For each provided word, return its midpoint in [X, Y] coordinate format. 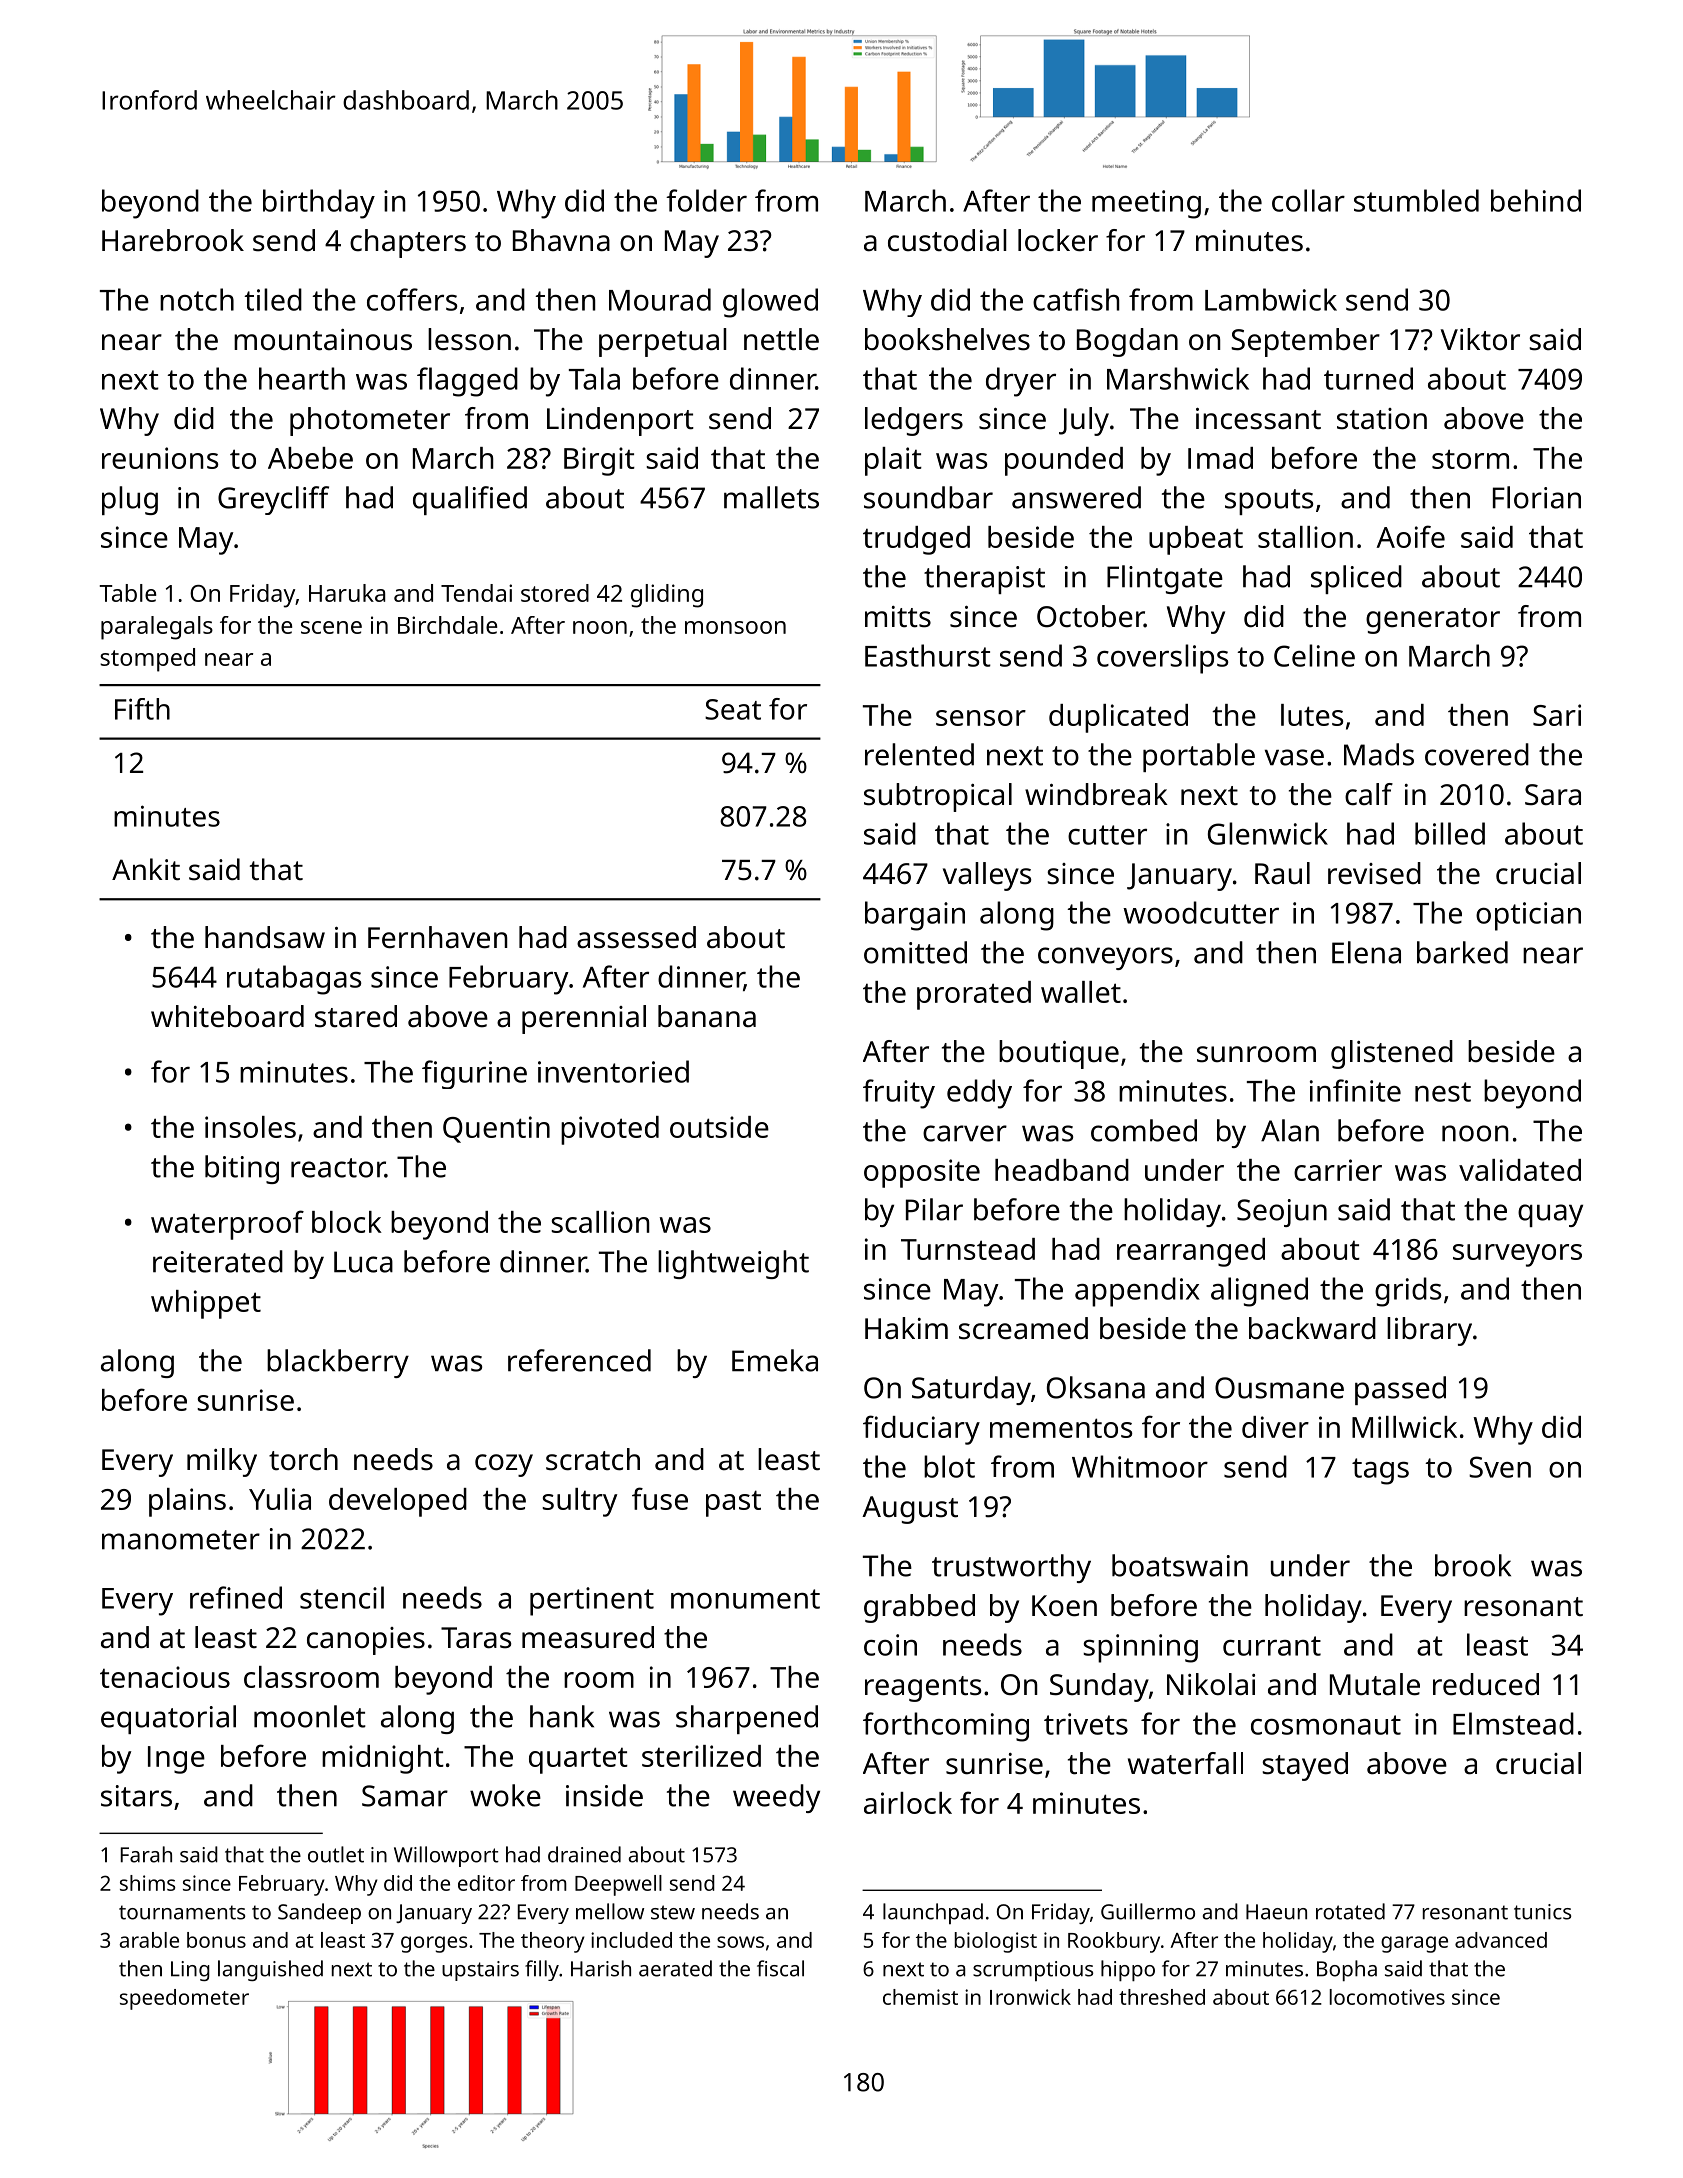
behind [1536, 200]
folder [706, 200]
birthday [319, 204]
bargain [915, 916]
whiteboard [227, 1016]
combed [1144, 1130]
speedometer [184, 1999]
